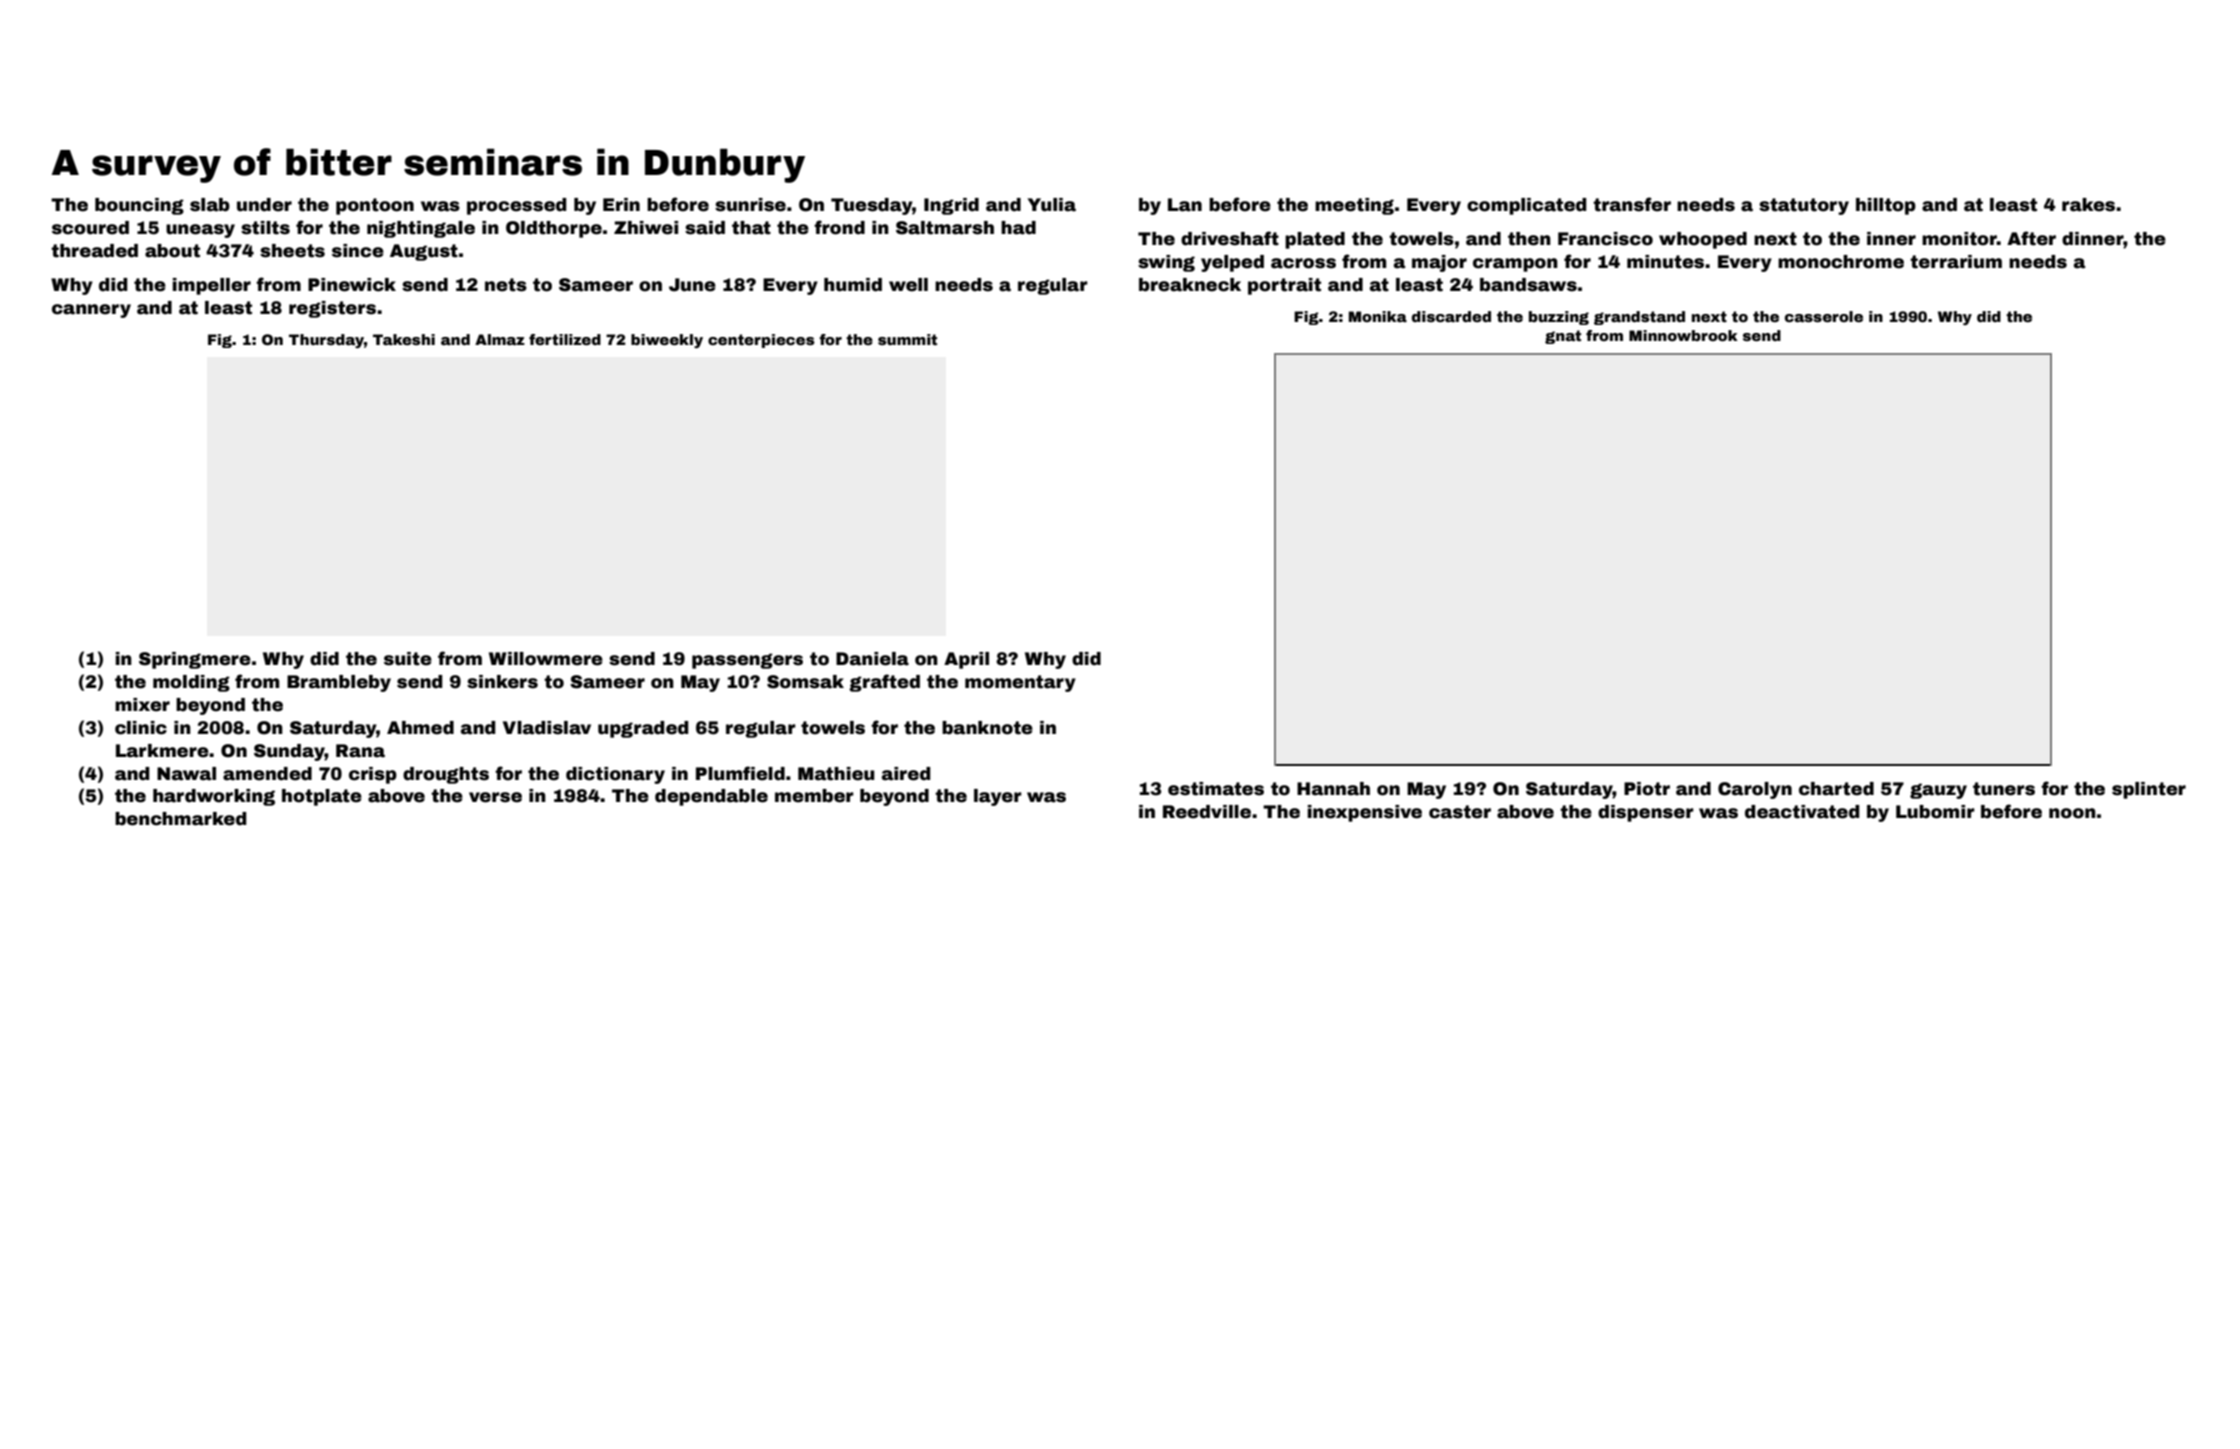  What do you see at coordinates (761, 341) in the screenshot?
I see `centerpieces` at bounding box center [761, 341].
